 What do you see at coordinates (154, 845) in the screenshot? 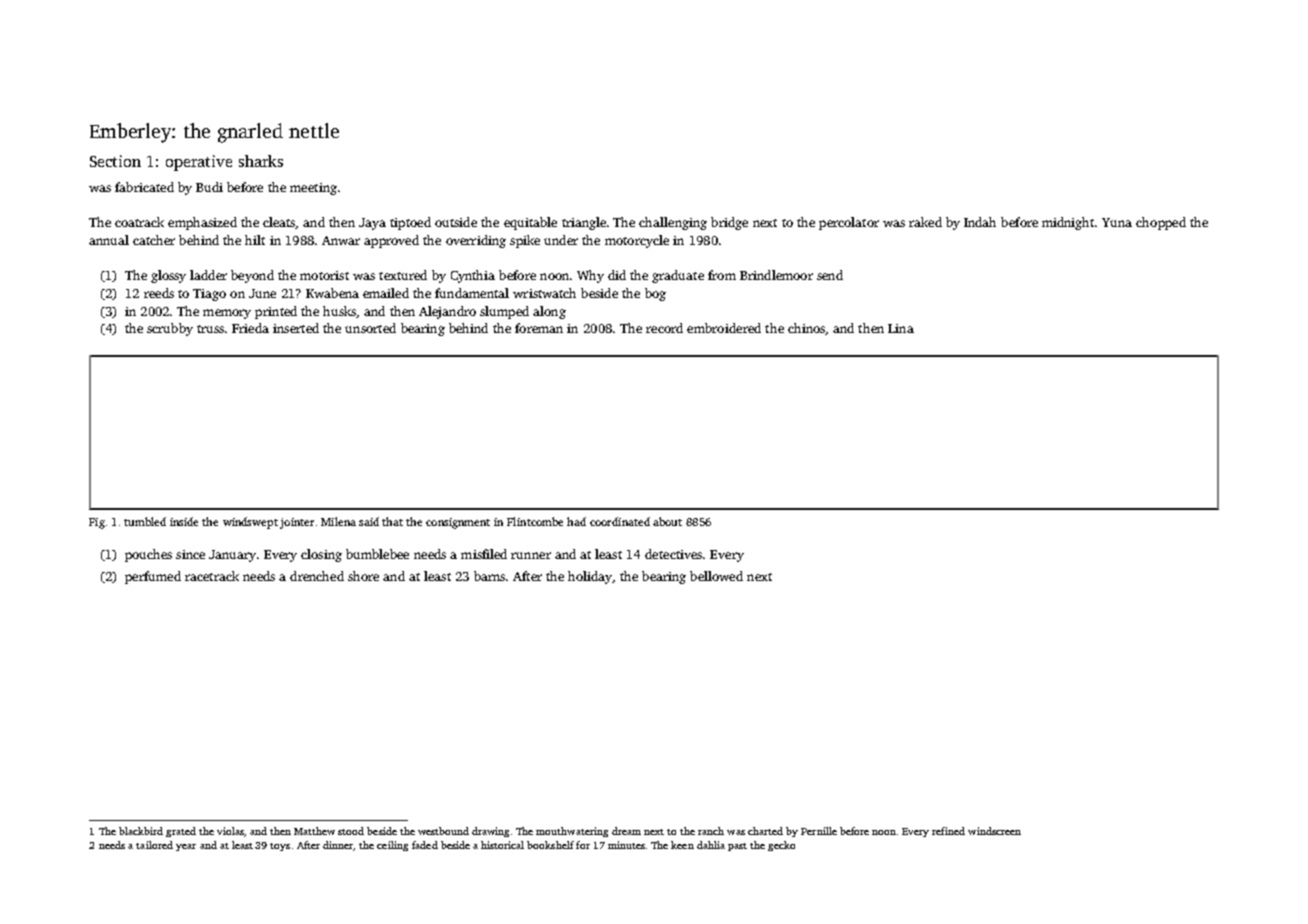
I see `tailored` at bounding box center [154, 845].
